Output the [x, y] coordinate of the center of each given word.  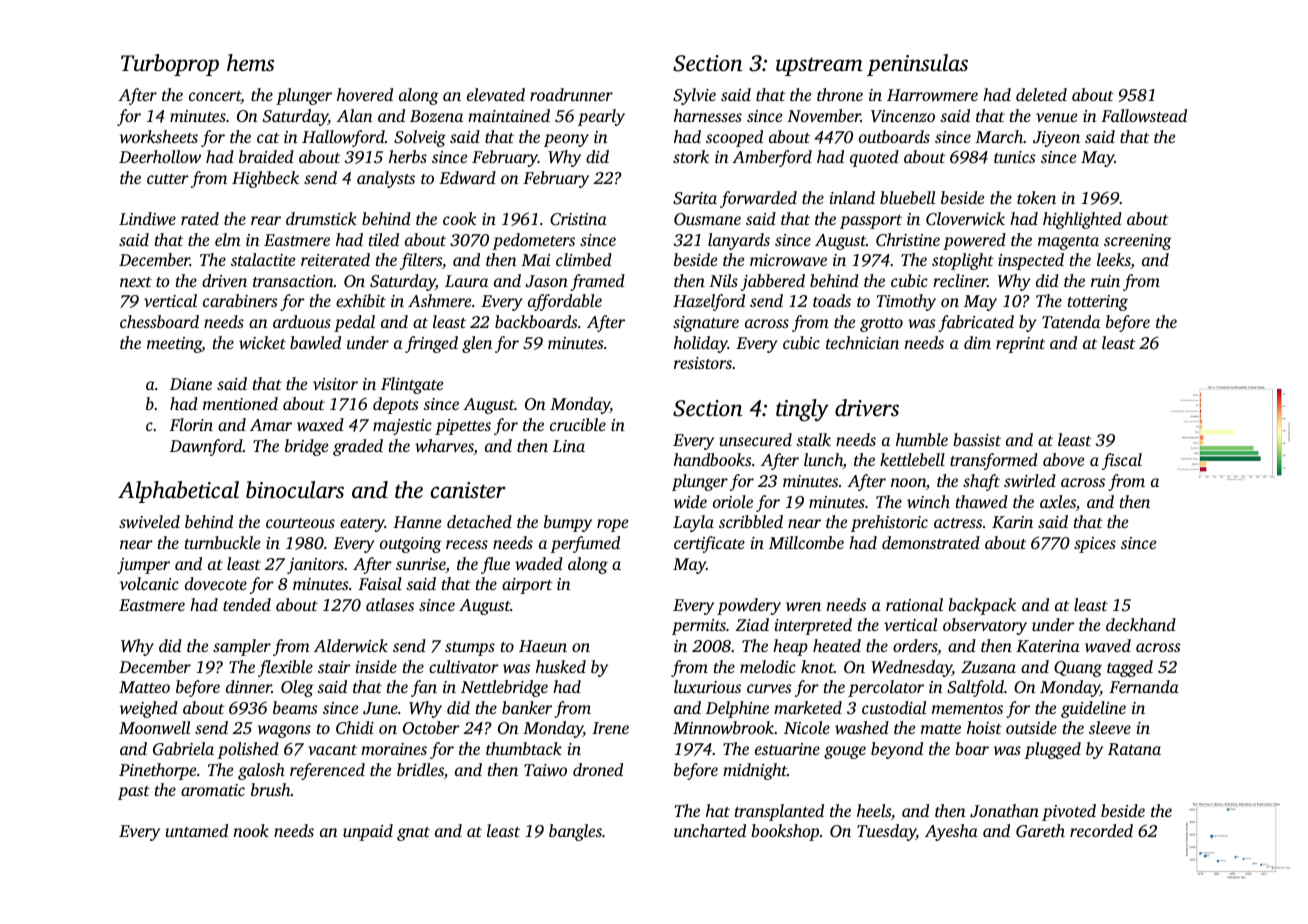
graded [358, 447]
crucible [578, 424]
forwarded [758, 199]
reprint [1020, 345]
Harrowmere [932, 95]
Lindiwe [147, 218]
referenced [327, 771]
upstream [819, 66]
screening [1138, 242]
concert [215, 97]
